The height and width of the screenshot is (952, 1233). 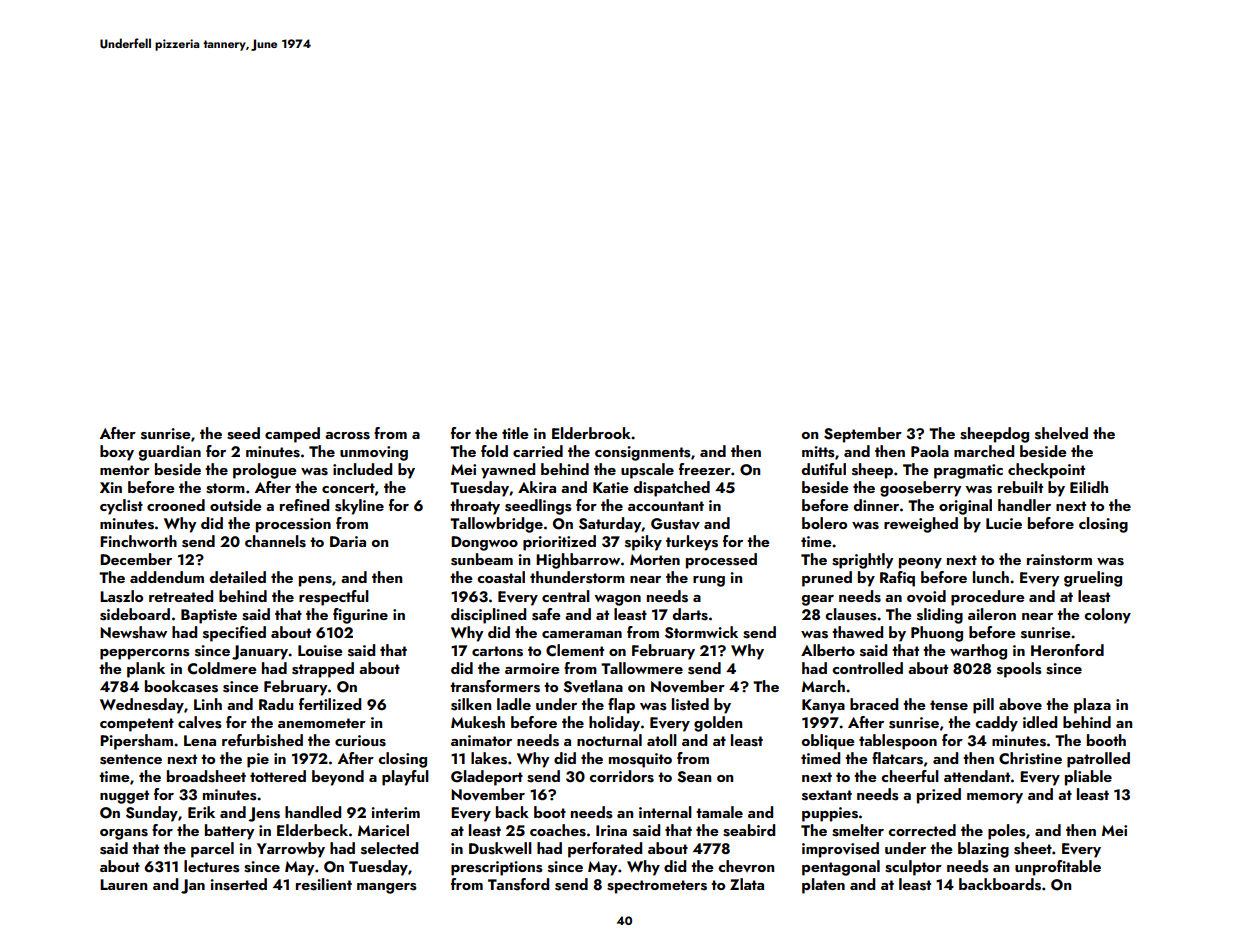 I want to click on lectures, so click(x=212, y=866).
